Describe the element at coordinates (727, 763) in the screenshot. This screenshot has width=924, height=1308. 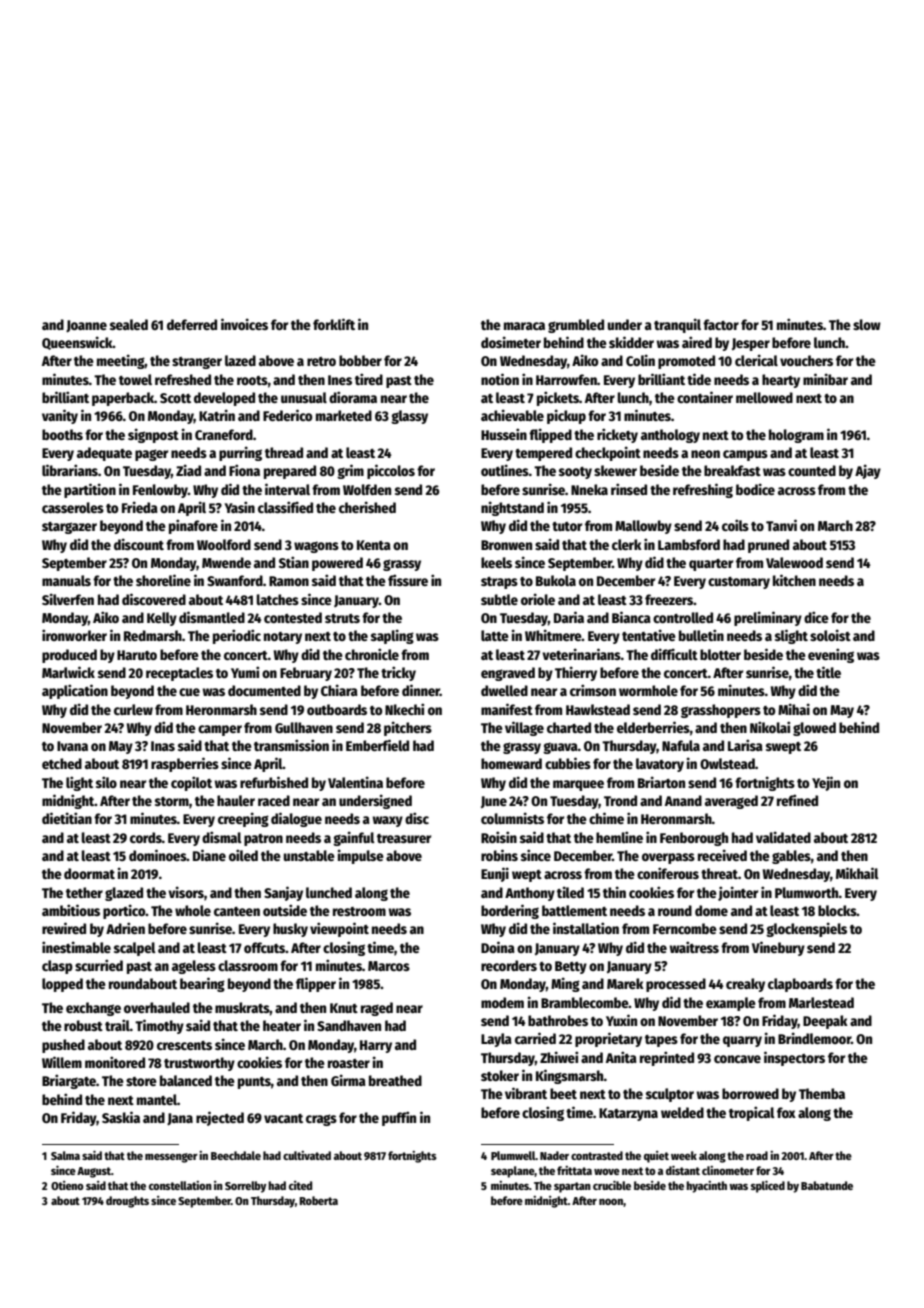
I see `Owlstead` at that location.
